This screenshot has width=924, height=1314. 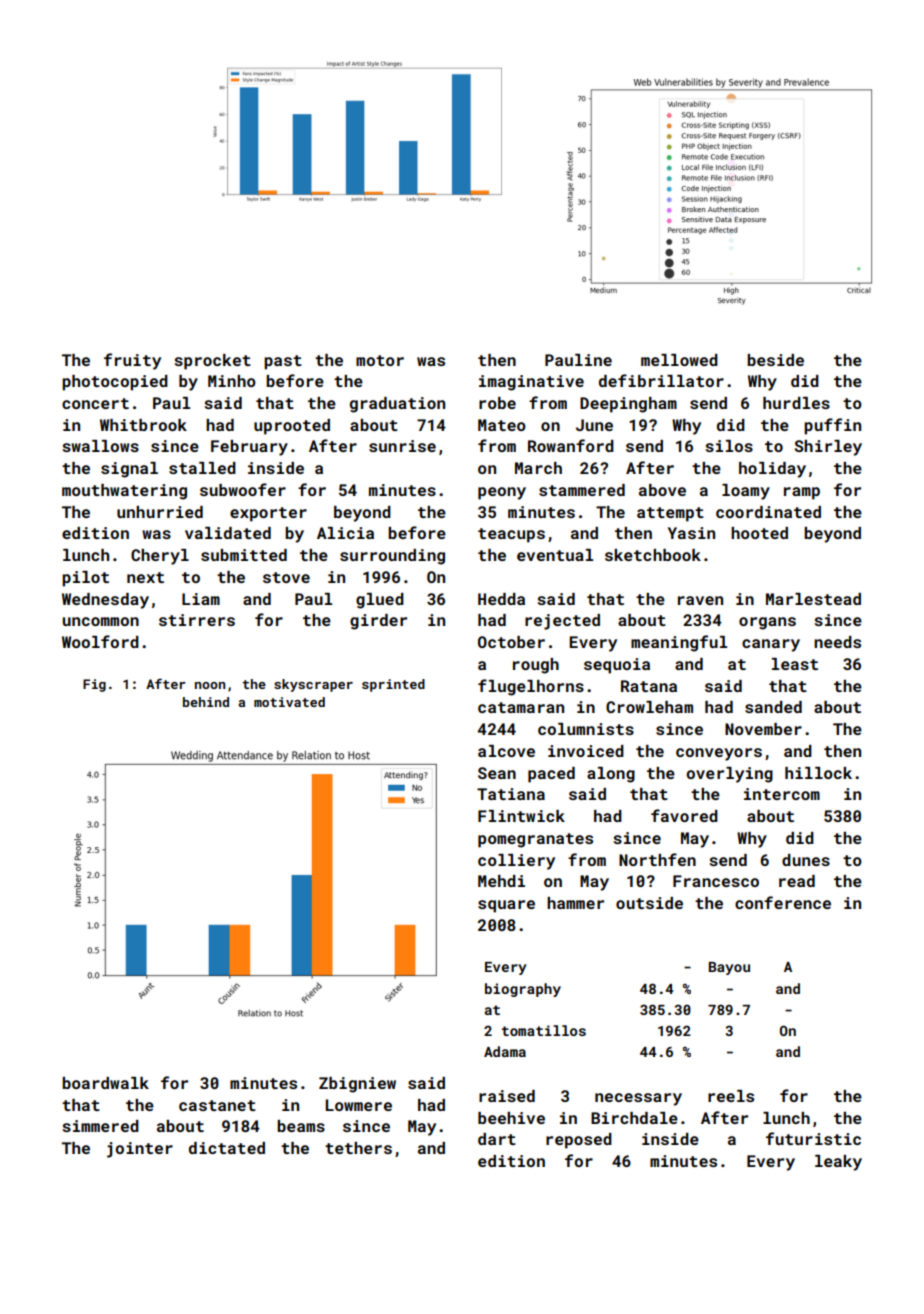 What do you see at coordinates (806, 860) in the screenshot?
I see `dunes` at bounding box center [806, 860].
